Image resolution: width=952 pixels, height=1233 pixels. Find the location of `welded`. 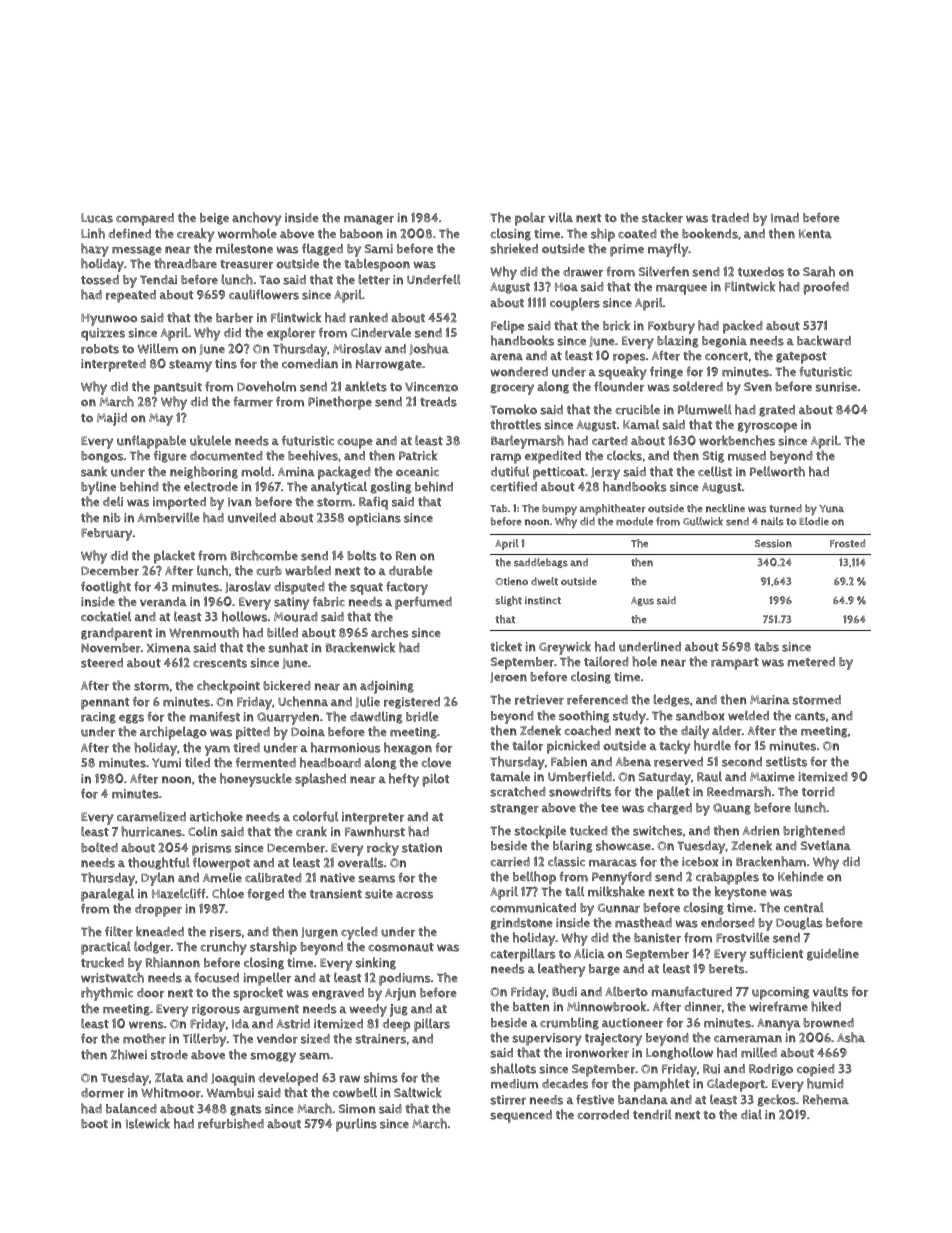

welded is located at coordinates (748, 715).
